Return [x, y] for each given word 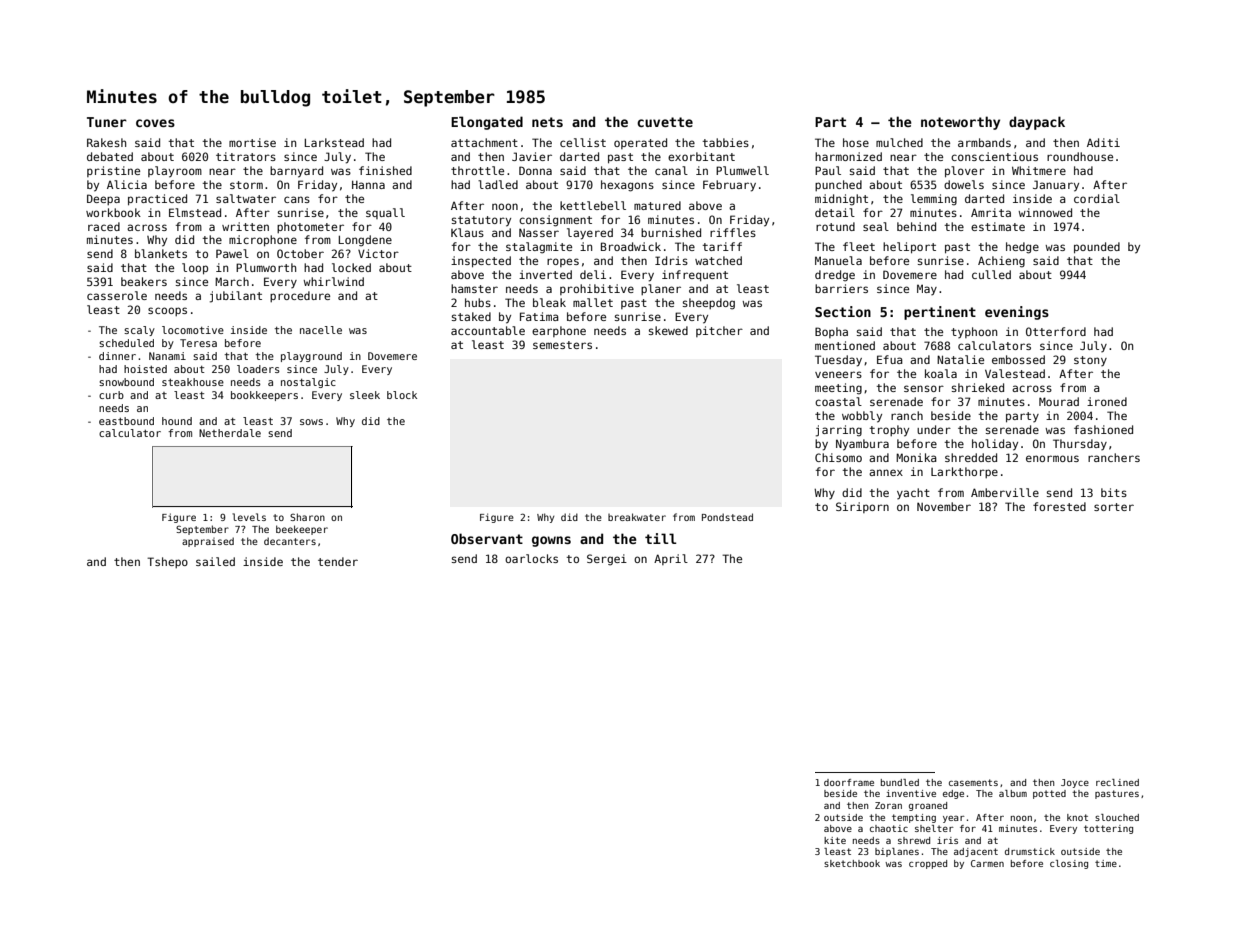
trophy [889, 431]
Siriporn [862, 507]
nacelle [321, 330]
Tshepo [167, 562]
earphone [559, 331]
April [671, 559]
